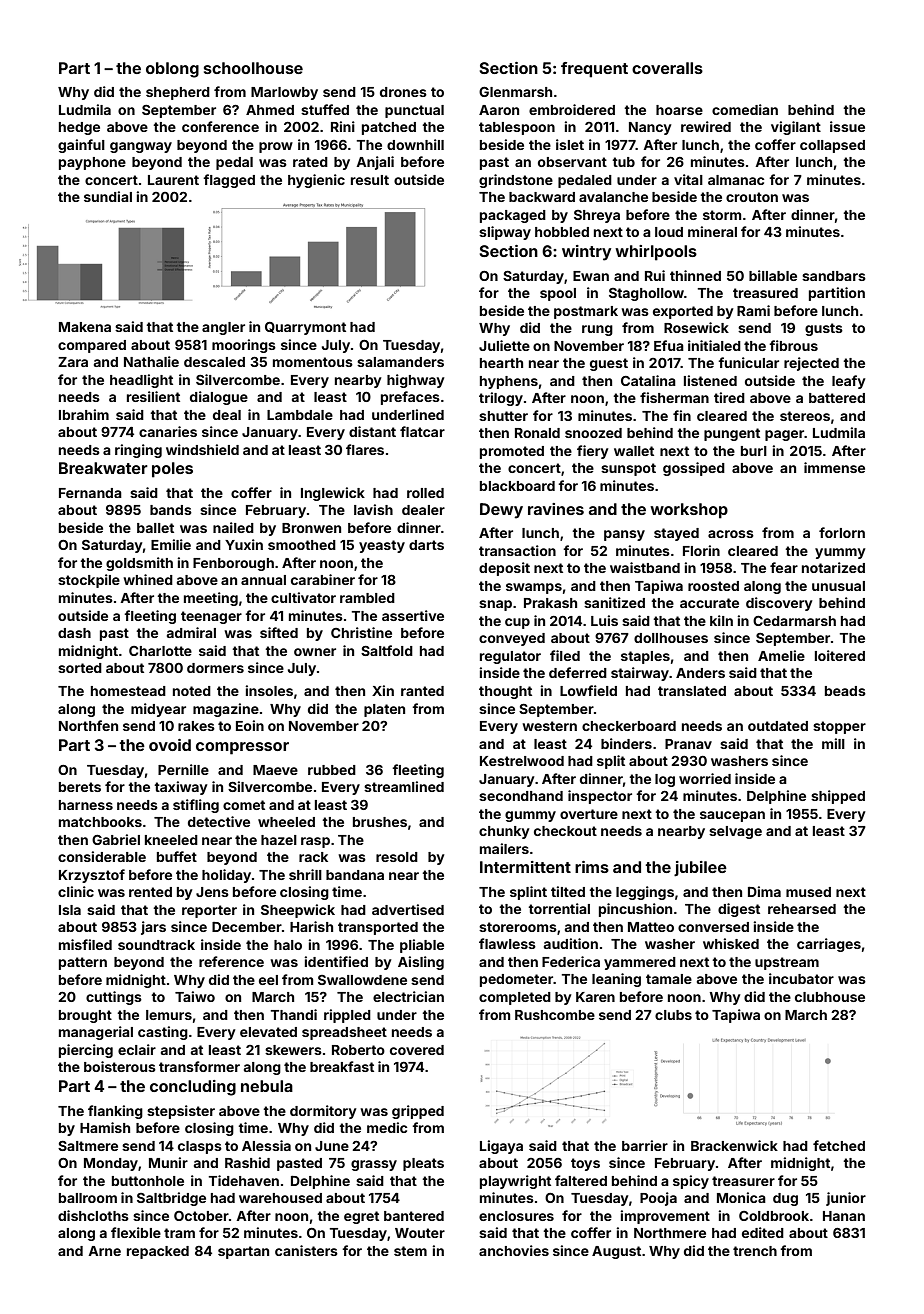 The image size is (924, 1314). What do you see at coordinates (211, 617) in the document?
I see `teenager` at bounding box center [211, 617].
